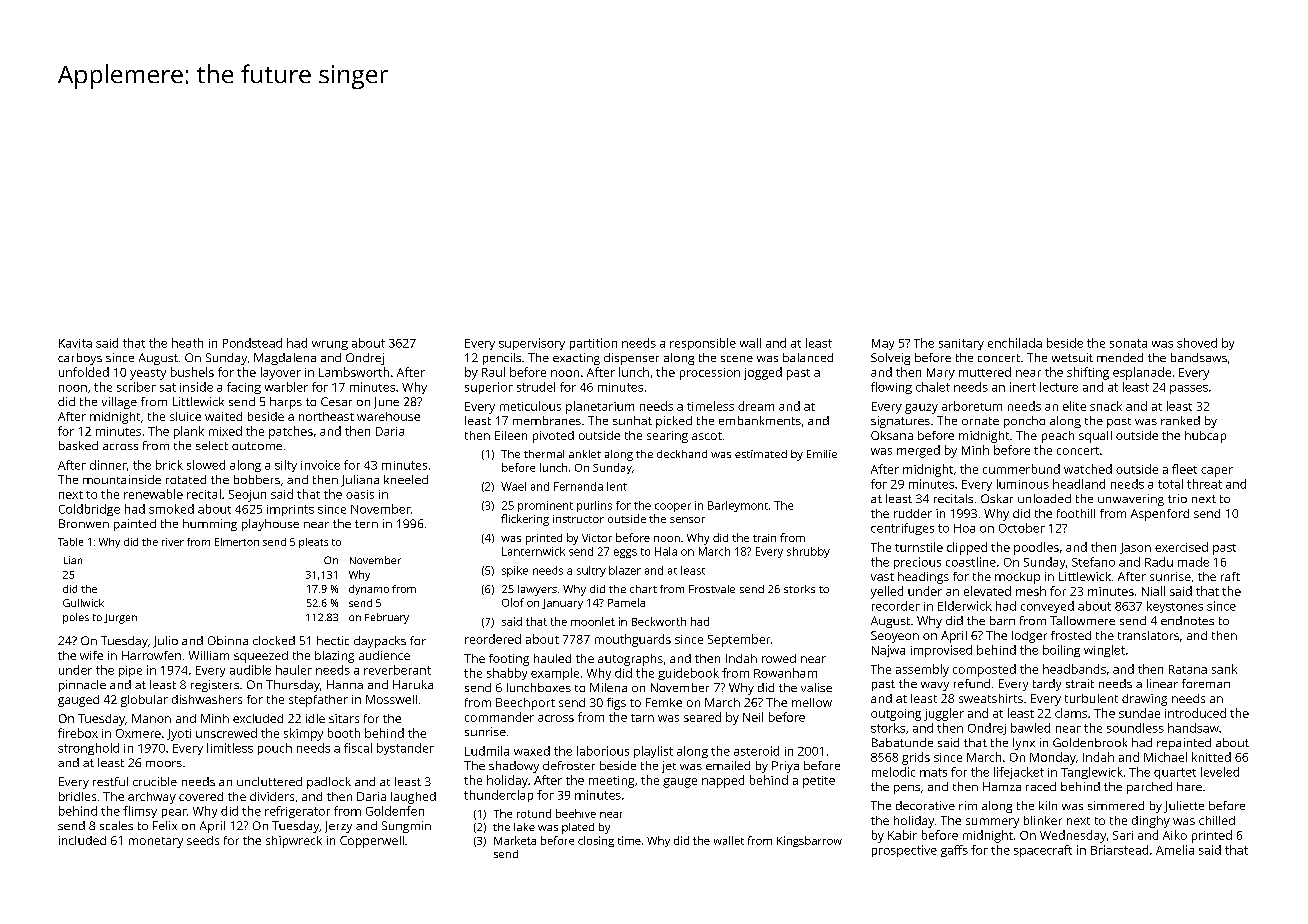 This image has height=924, width=1308. I want to click on responsible, so click(703, 344).
